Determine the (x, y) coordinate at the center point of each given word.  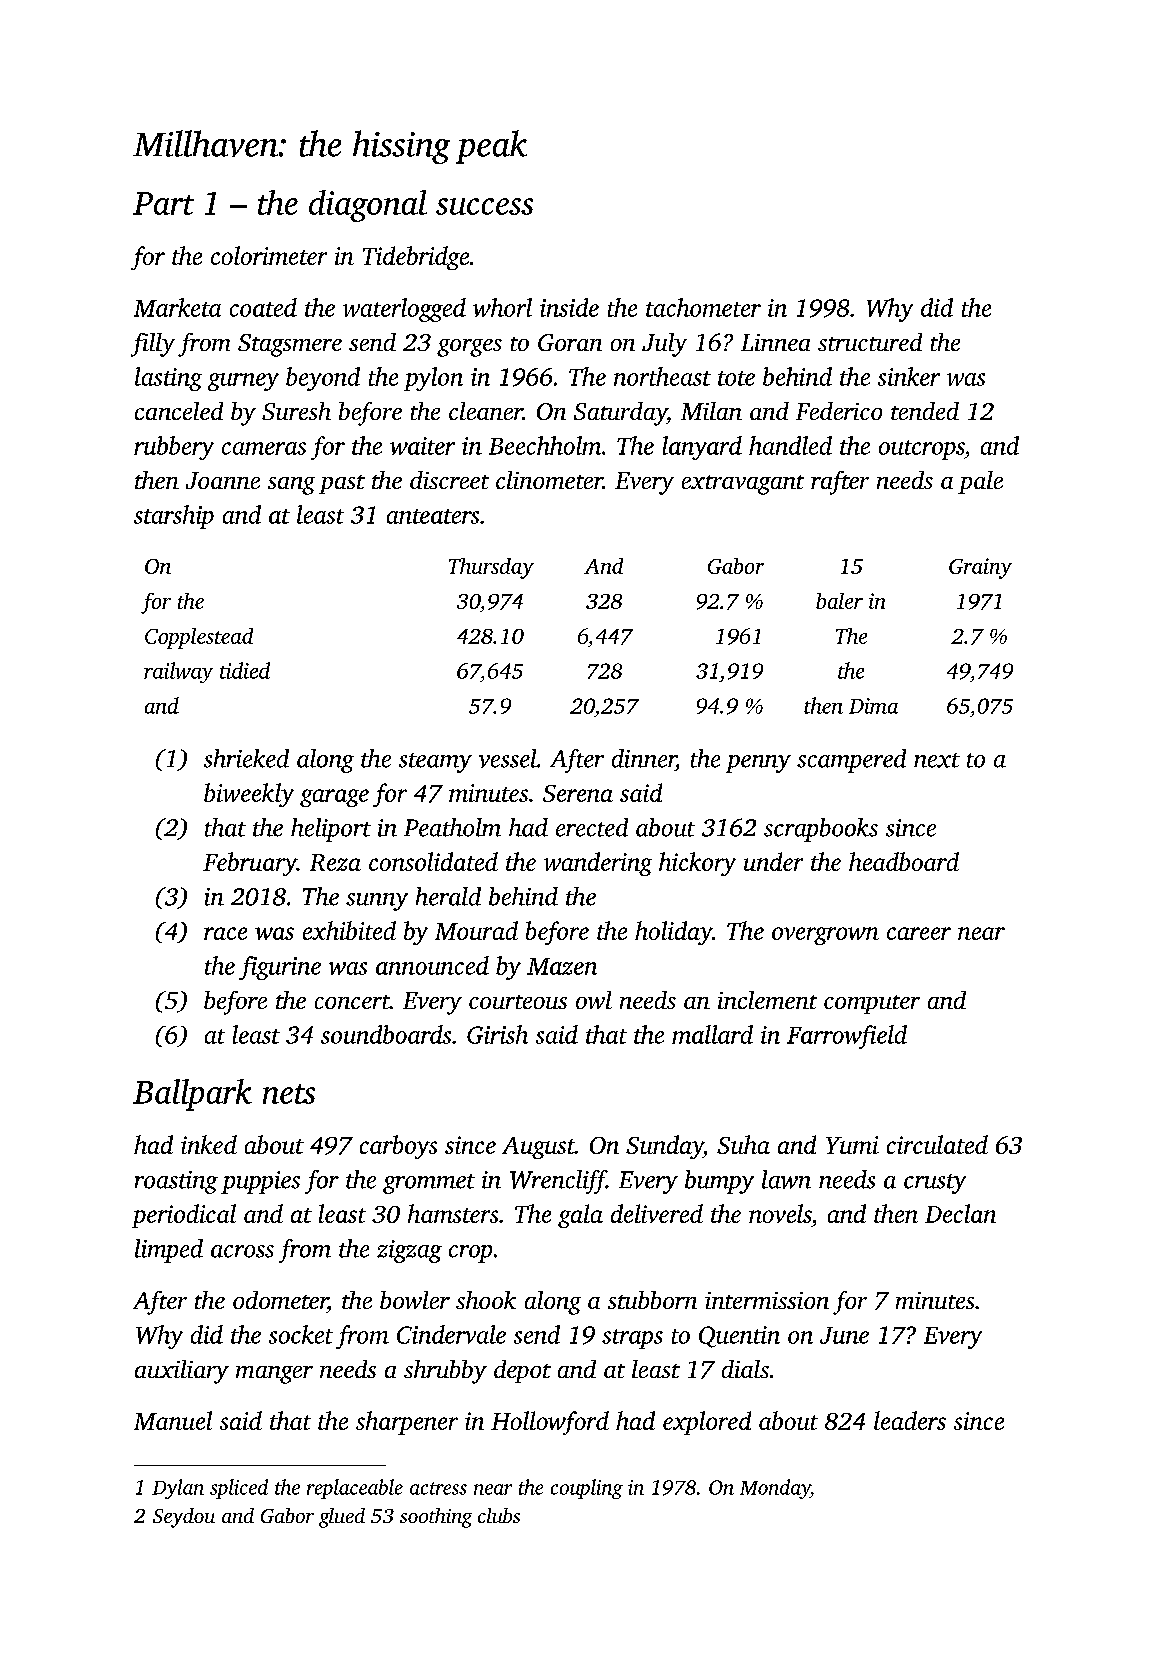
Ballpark (192, 1095)
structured (870, 342)
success (484, 206)
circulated (937, 1144)
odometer (280, 1300)
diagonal (368, 206)
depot (522, 1371)
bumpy (719, 1182)
